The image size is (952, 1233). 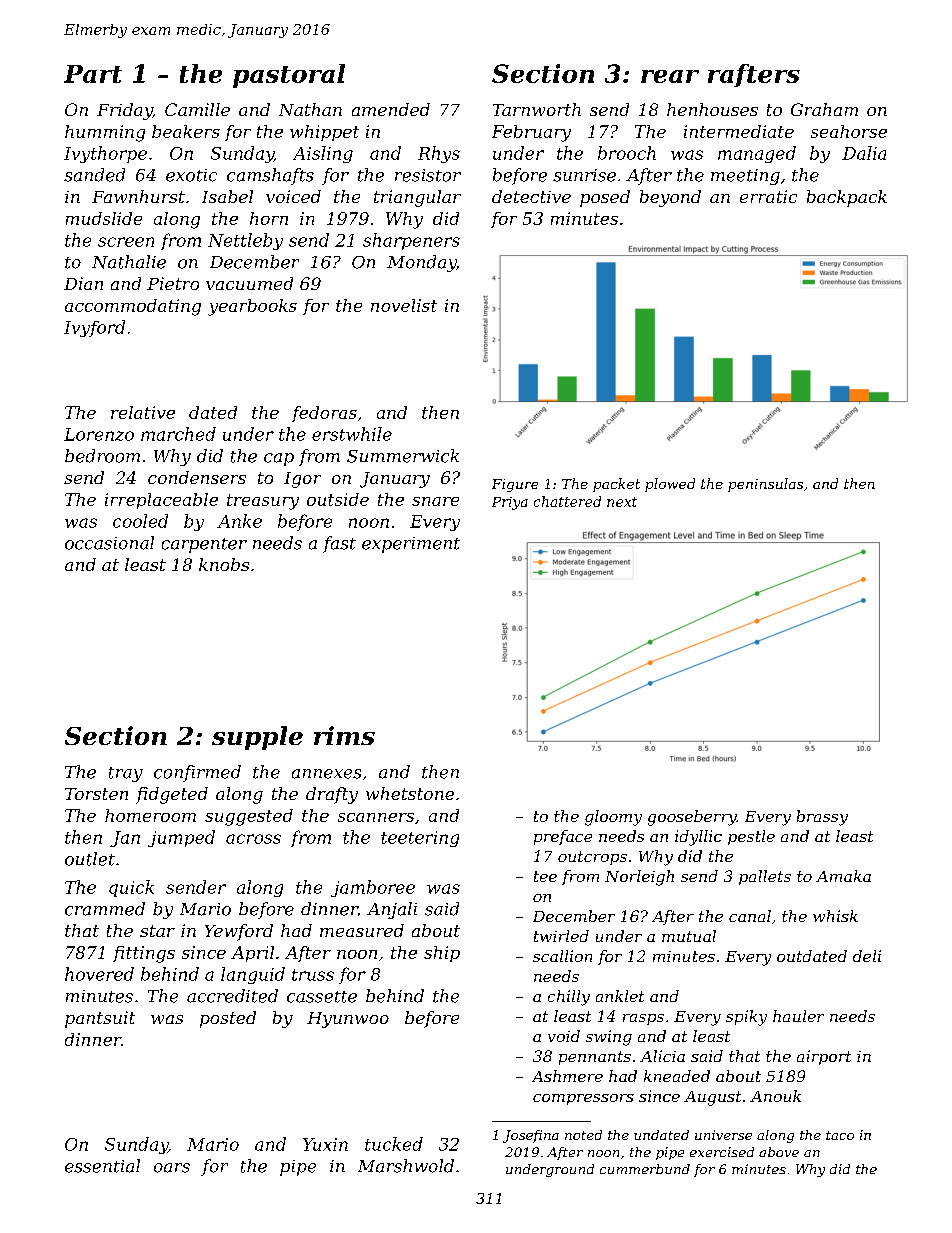 I want to click on pastoral, so click(x=289, y=76).
